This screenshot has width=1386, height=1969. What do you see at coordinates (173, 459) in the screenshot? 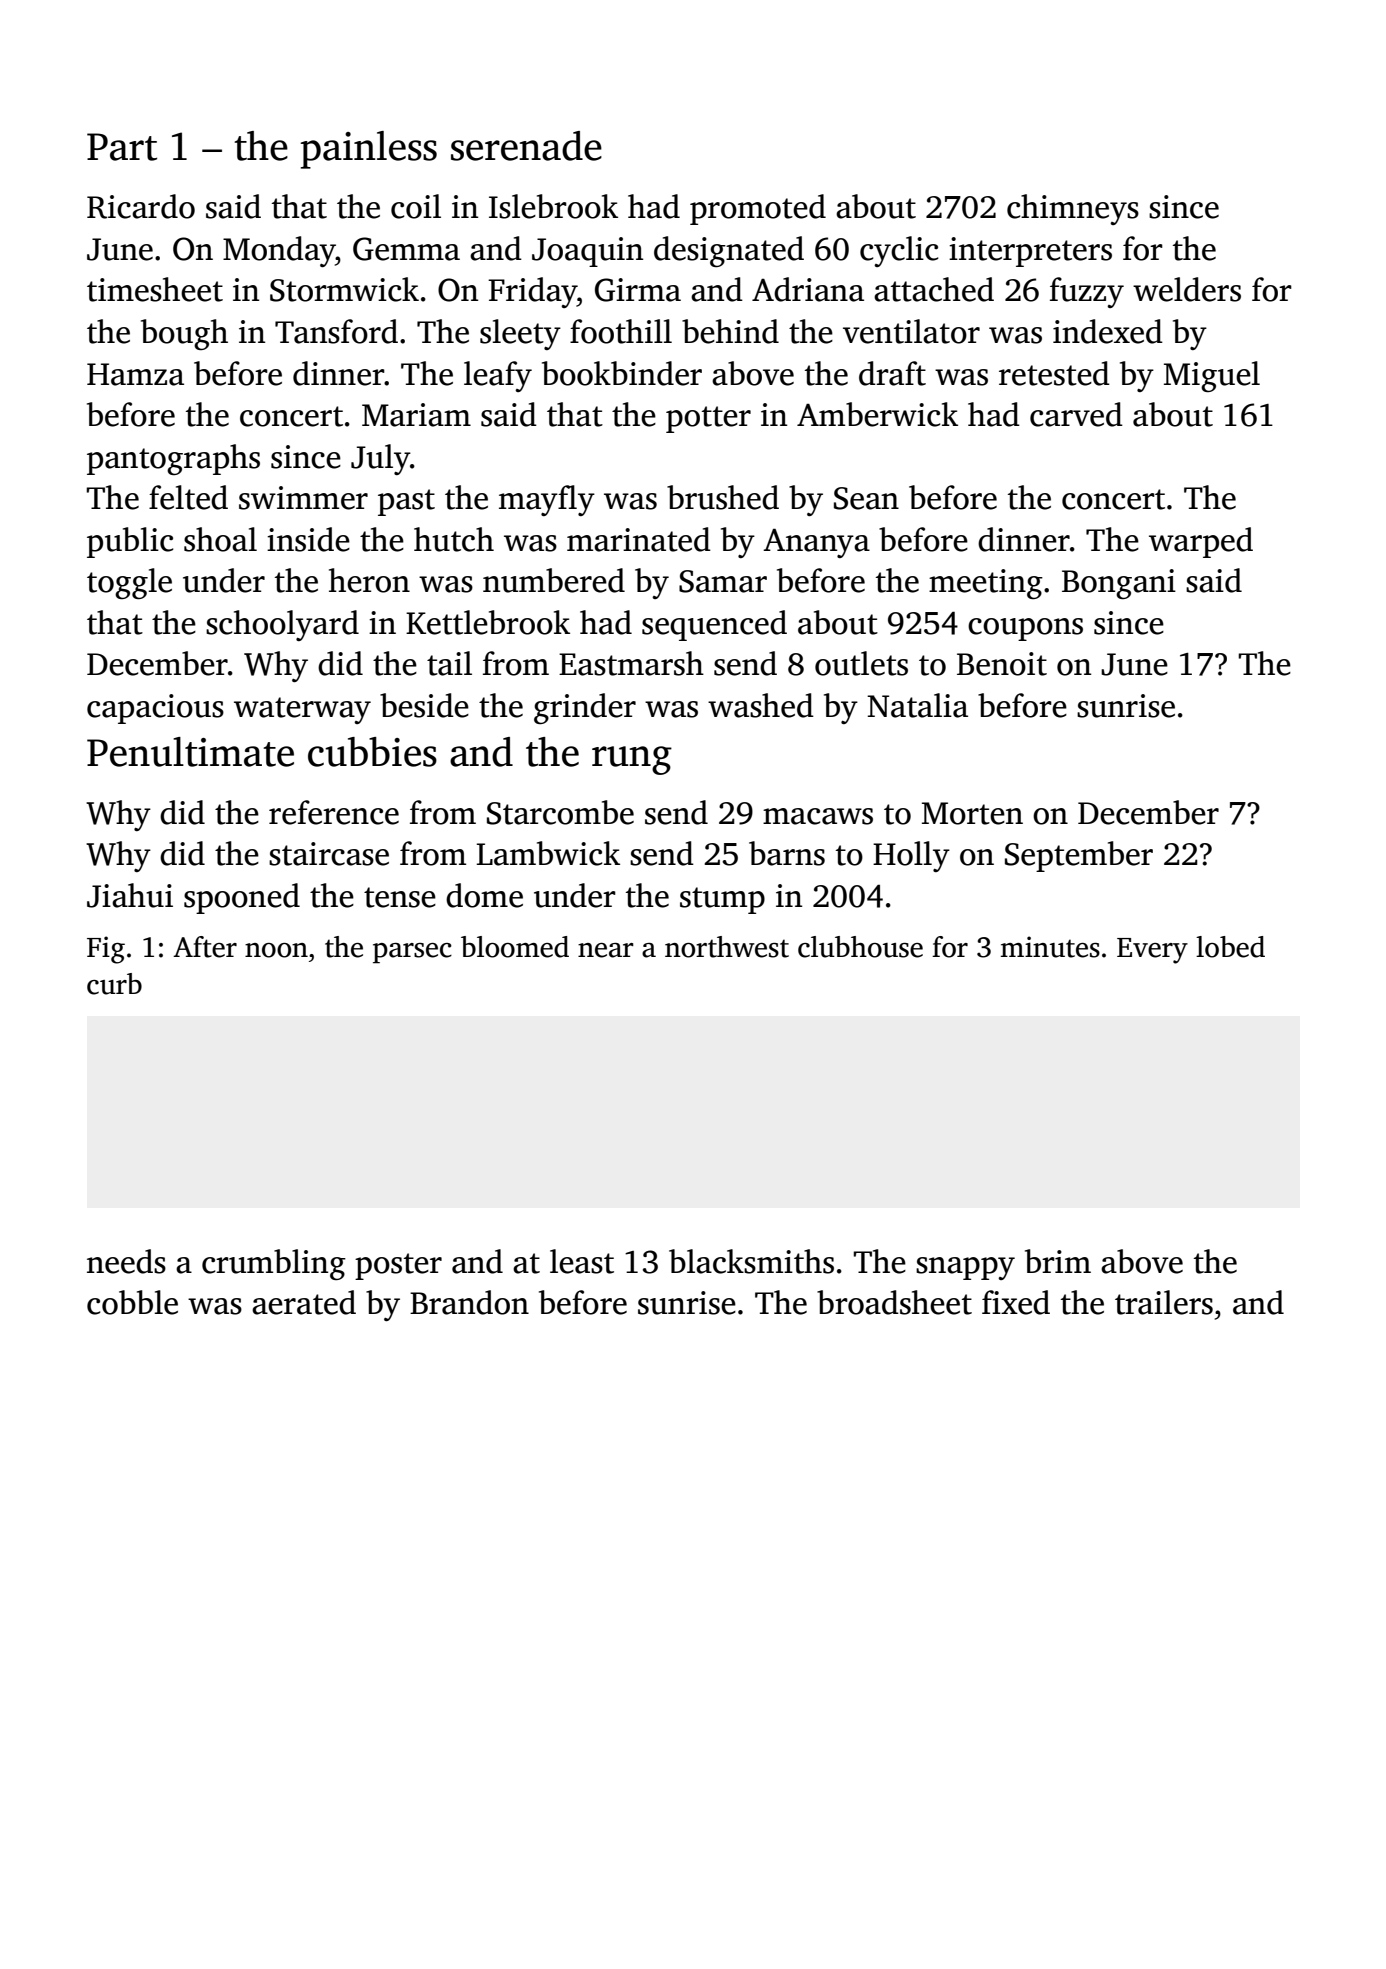
I see `pantographs` at bounding box center [173, 459].
